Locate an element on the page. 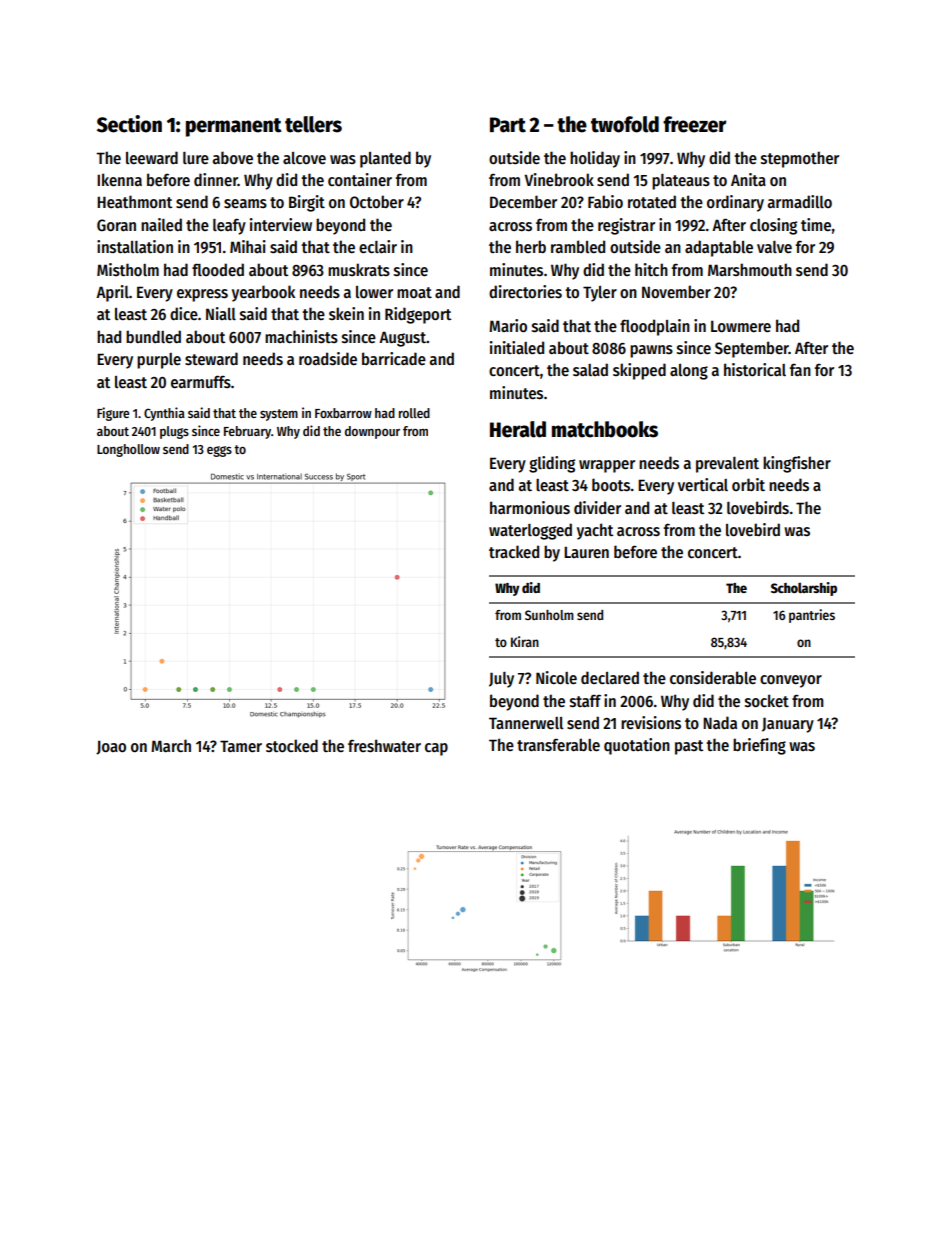 The width and height of the document is (952, 1233). tellers is located at coordinates (313, 124).
